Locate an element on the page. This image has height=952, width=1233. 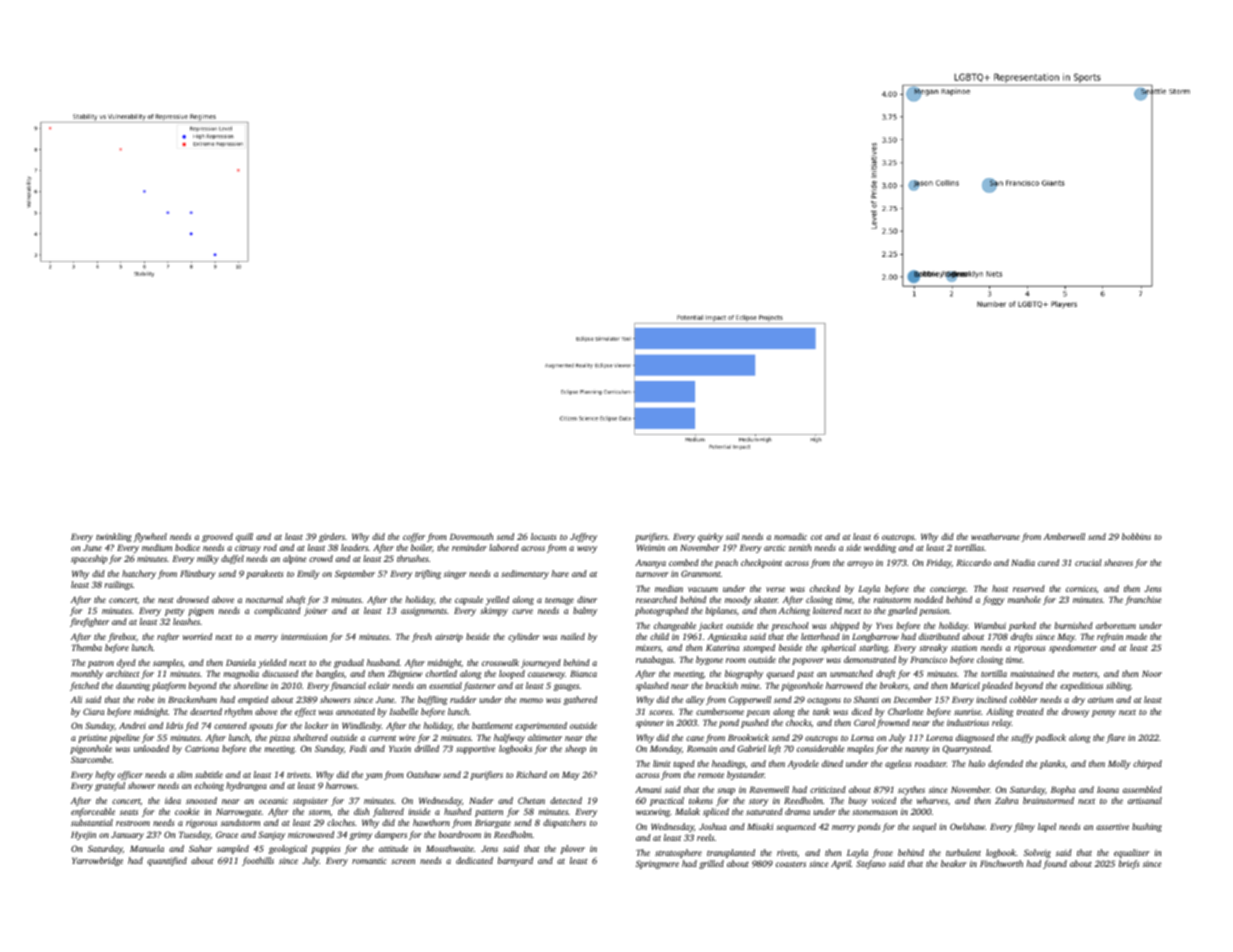
Ravenwell is located at coordinates (769, 789).
